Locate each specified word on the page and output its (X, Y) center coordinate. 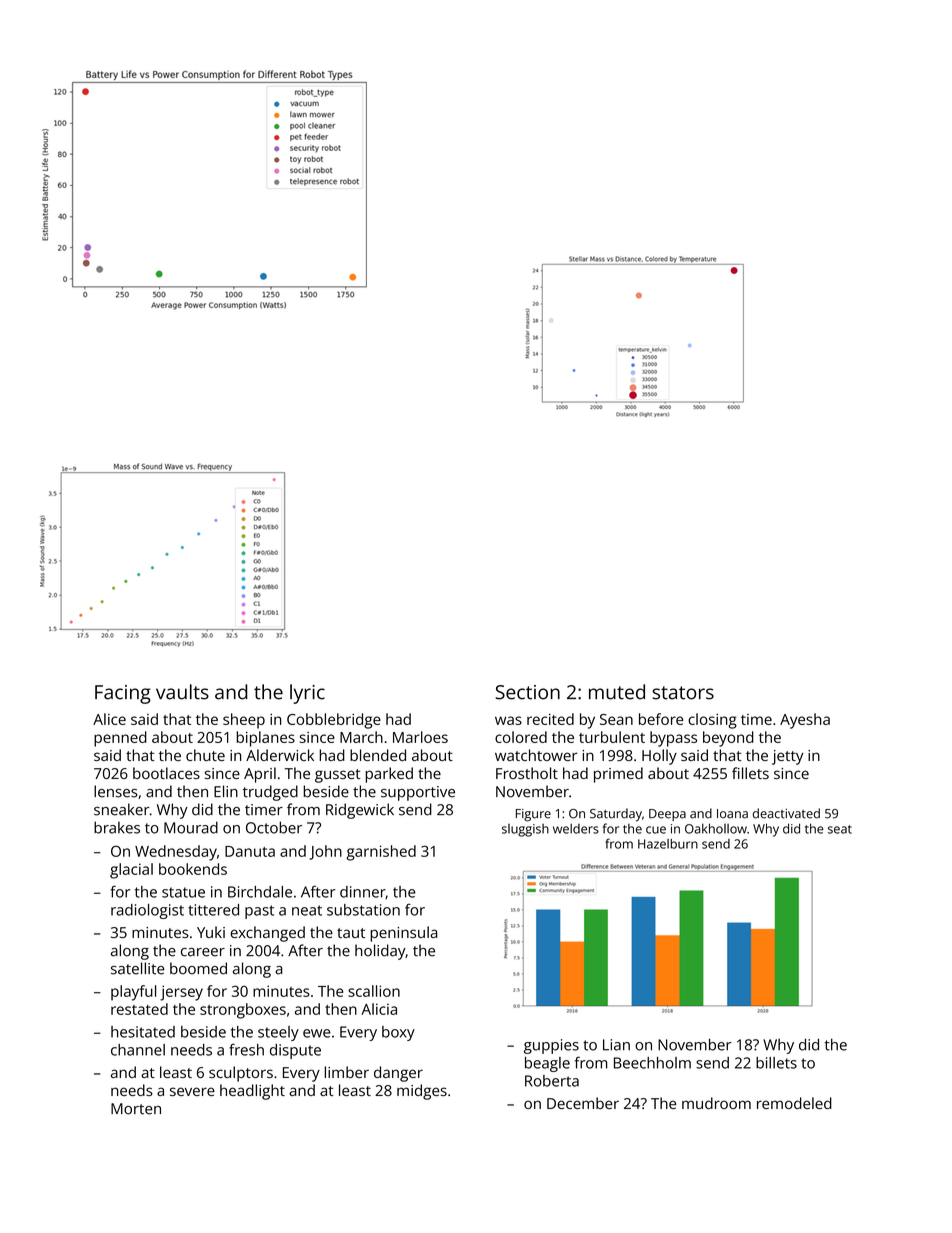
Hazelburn (668, 844)
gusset (338, 776)
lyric (307, 694)
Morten (136, 1109)
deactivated (786, 813)
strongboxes (243, 1011)
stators (683, 693)
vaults (182, 692)
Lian (616, 1045)
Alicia (379, 1009)
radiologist (147, 911)
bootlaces (166, 773)
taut (351, 933)
